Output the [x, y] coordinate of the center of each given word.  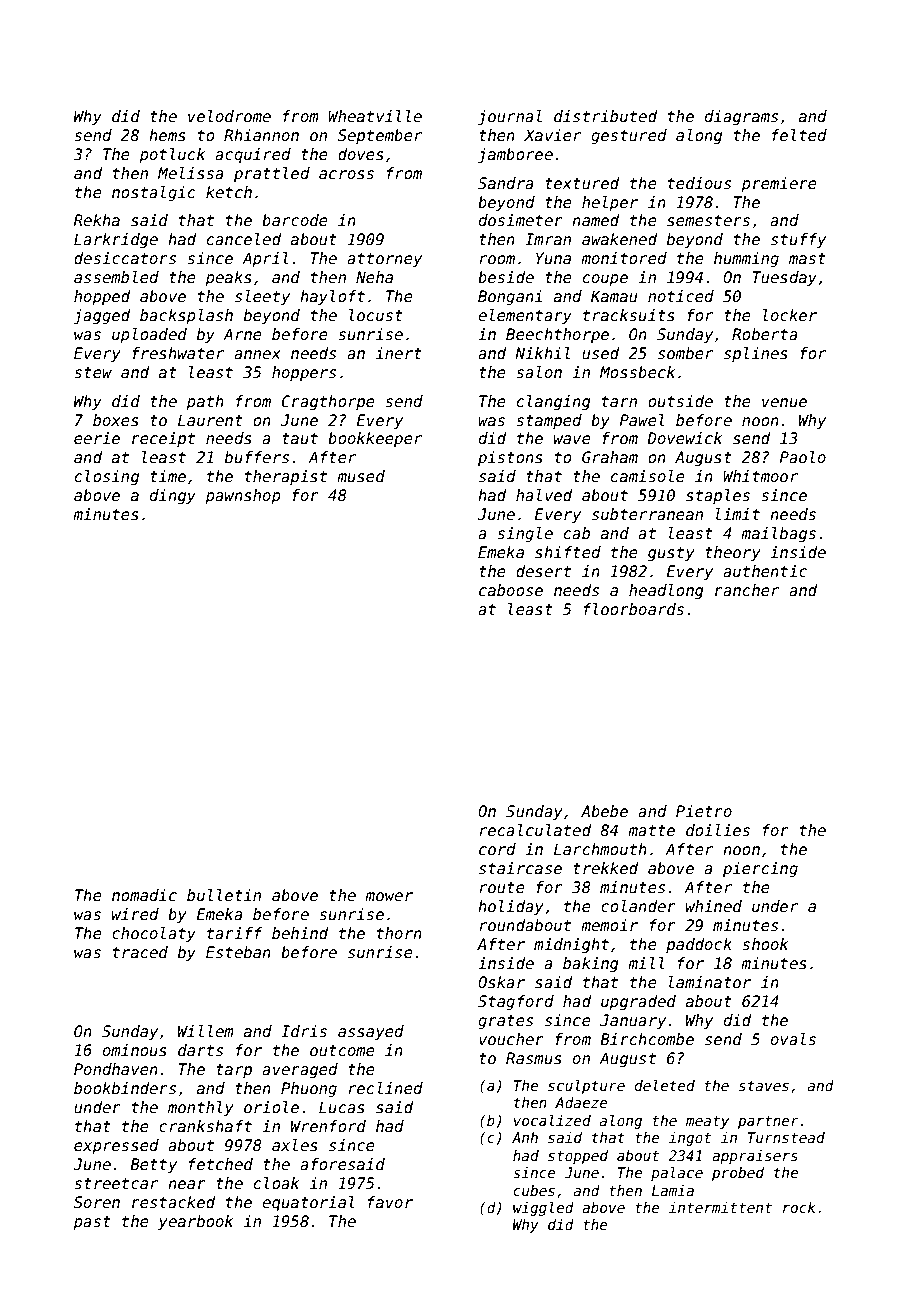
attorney [384, 260]
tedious [699, 183]
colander [638, 906]
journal [510, 117]
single [525, 534]
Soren [97, 1202]
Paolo [802, 457]
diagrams [741, 117]
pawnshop [243, 496]
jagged [101, 316]
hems [167, 135]
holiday [511, 907]
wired [135, 914]
